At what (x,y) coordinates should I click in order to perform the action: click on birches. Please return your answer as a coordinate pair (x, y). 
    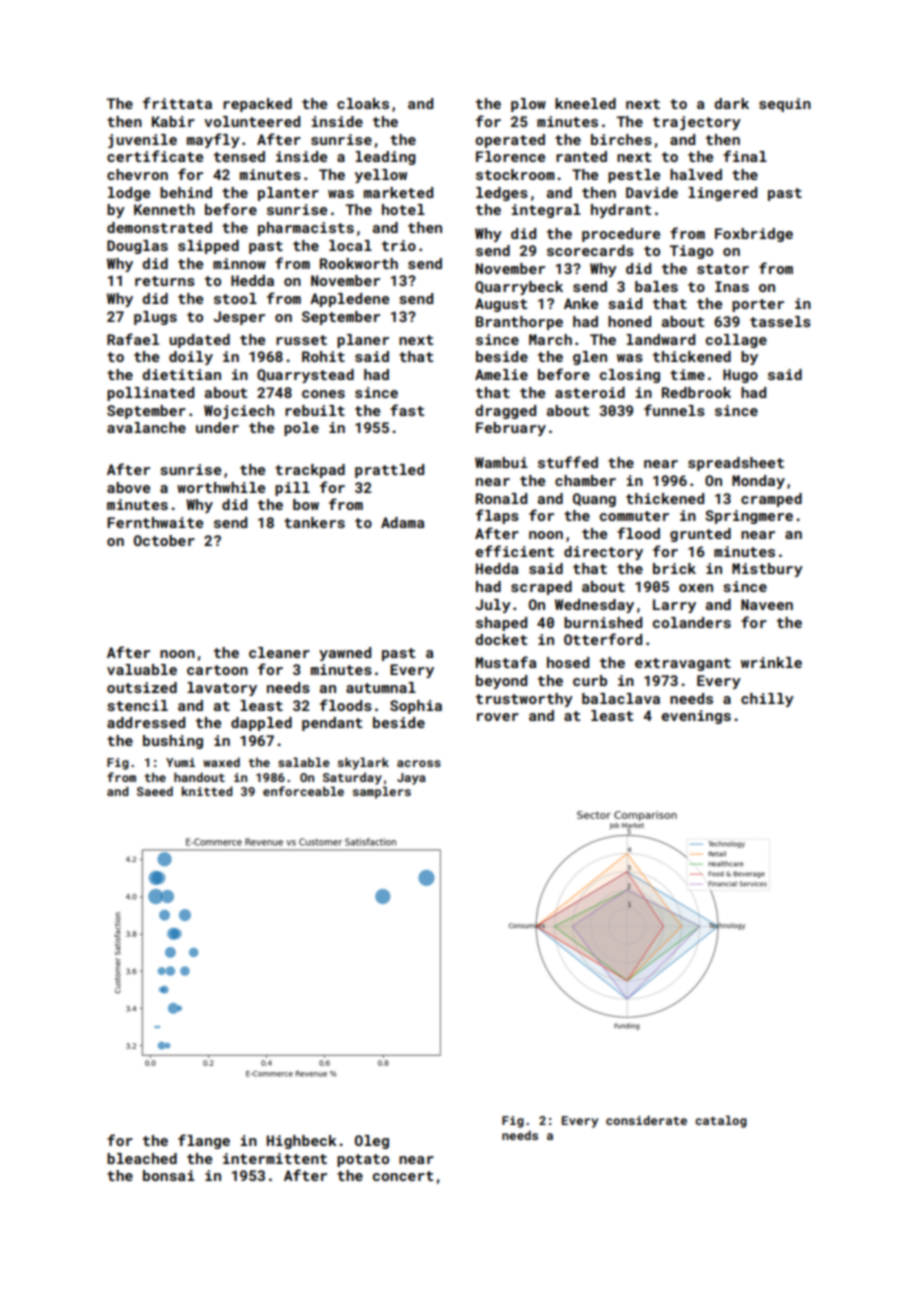
    Looking at the image, I should click on (621, 139).
